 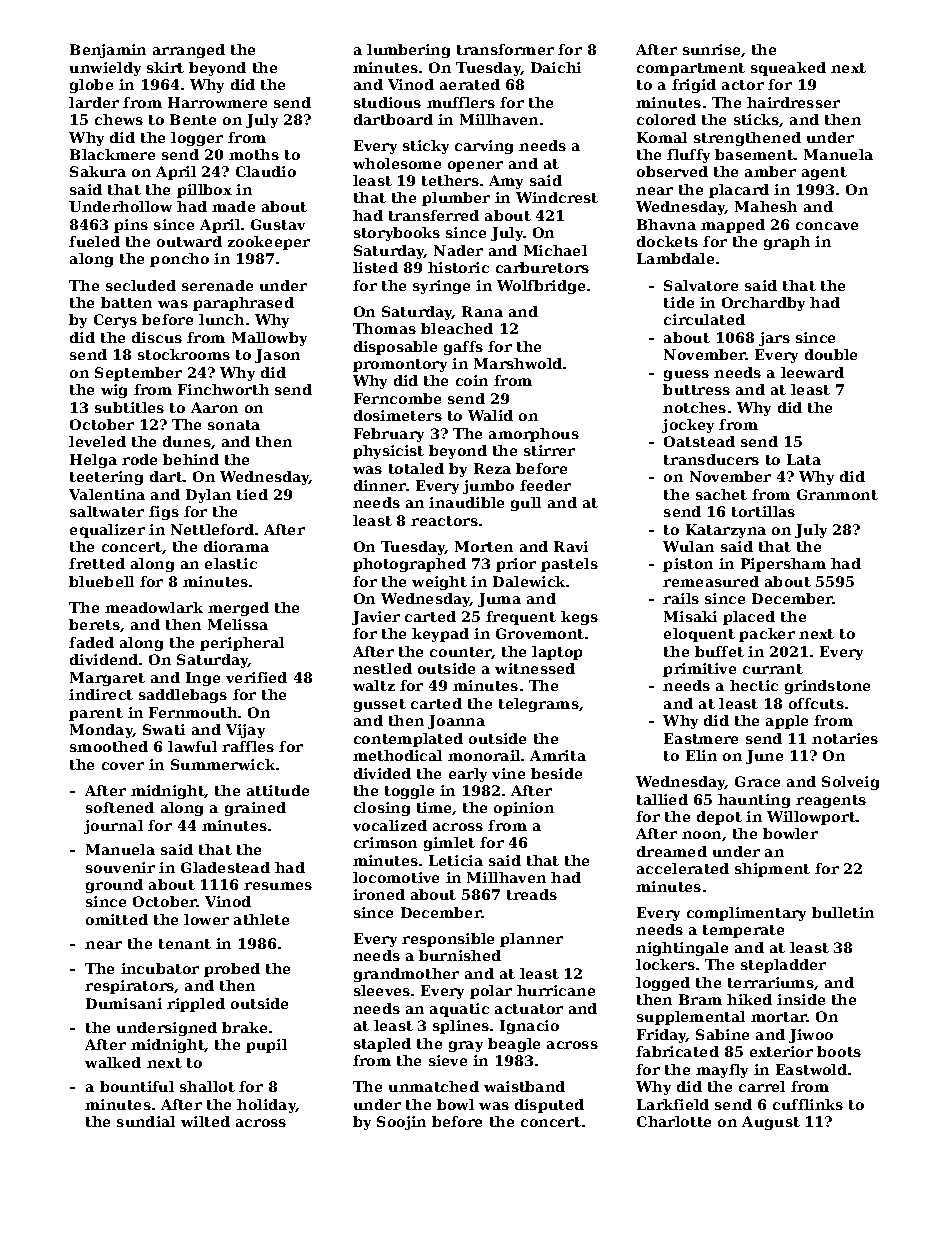 What do you see at coordinates (526, 504) in the document?
I see `gull` at bounding box center [526, 504].
